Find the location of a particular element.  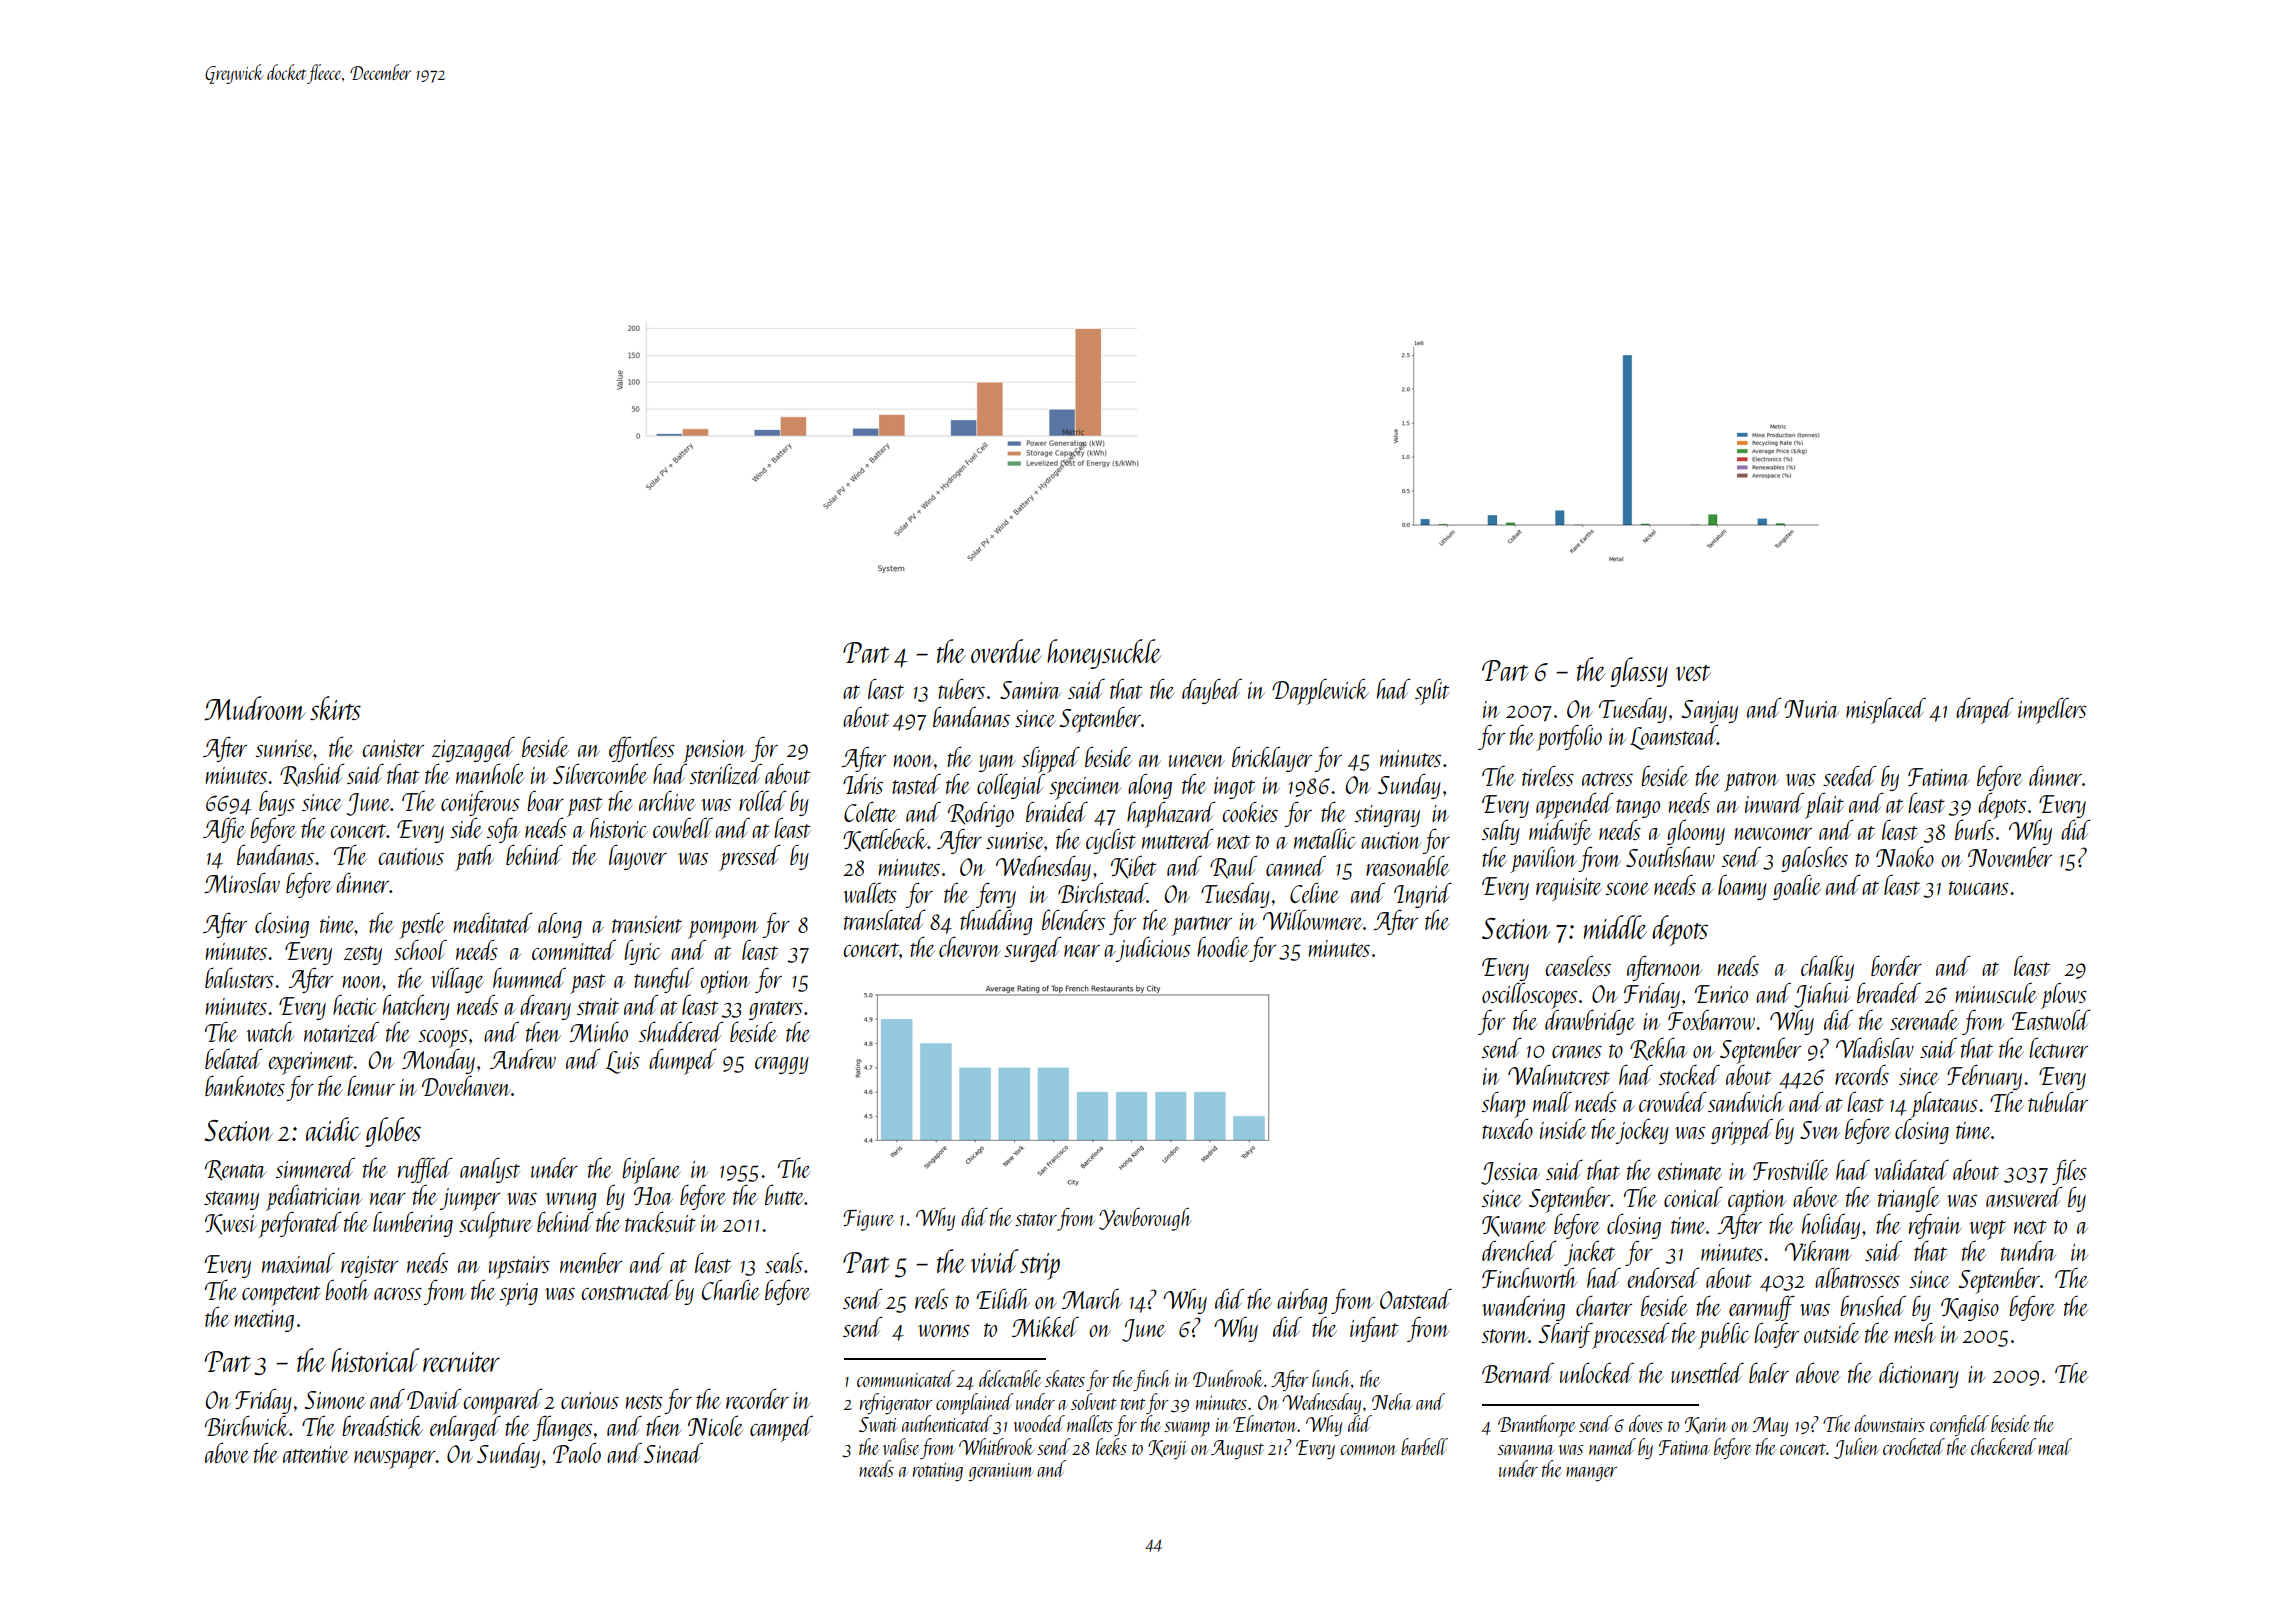

slipped is located at coordinates (1051, 760).
